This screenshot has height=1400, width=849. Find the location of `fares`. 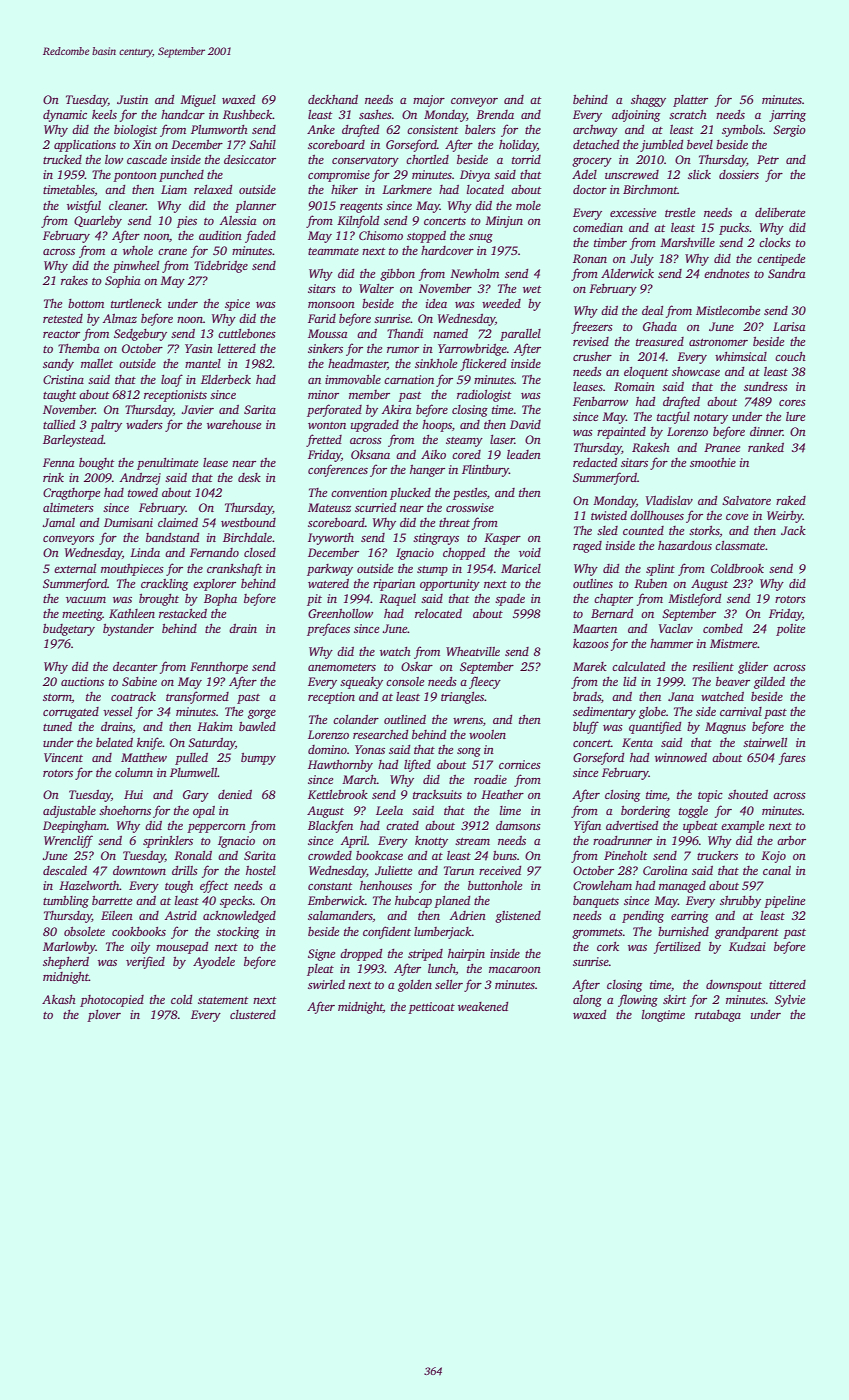

fares is located at coordinates (792, 758).
